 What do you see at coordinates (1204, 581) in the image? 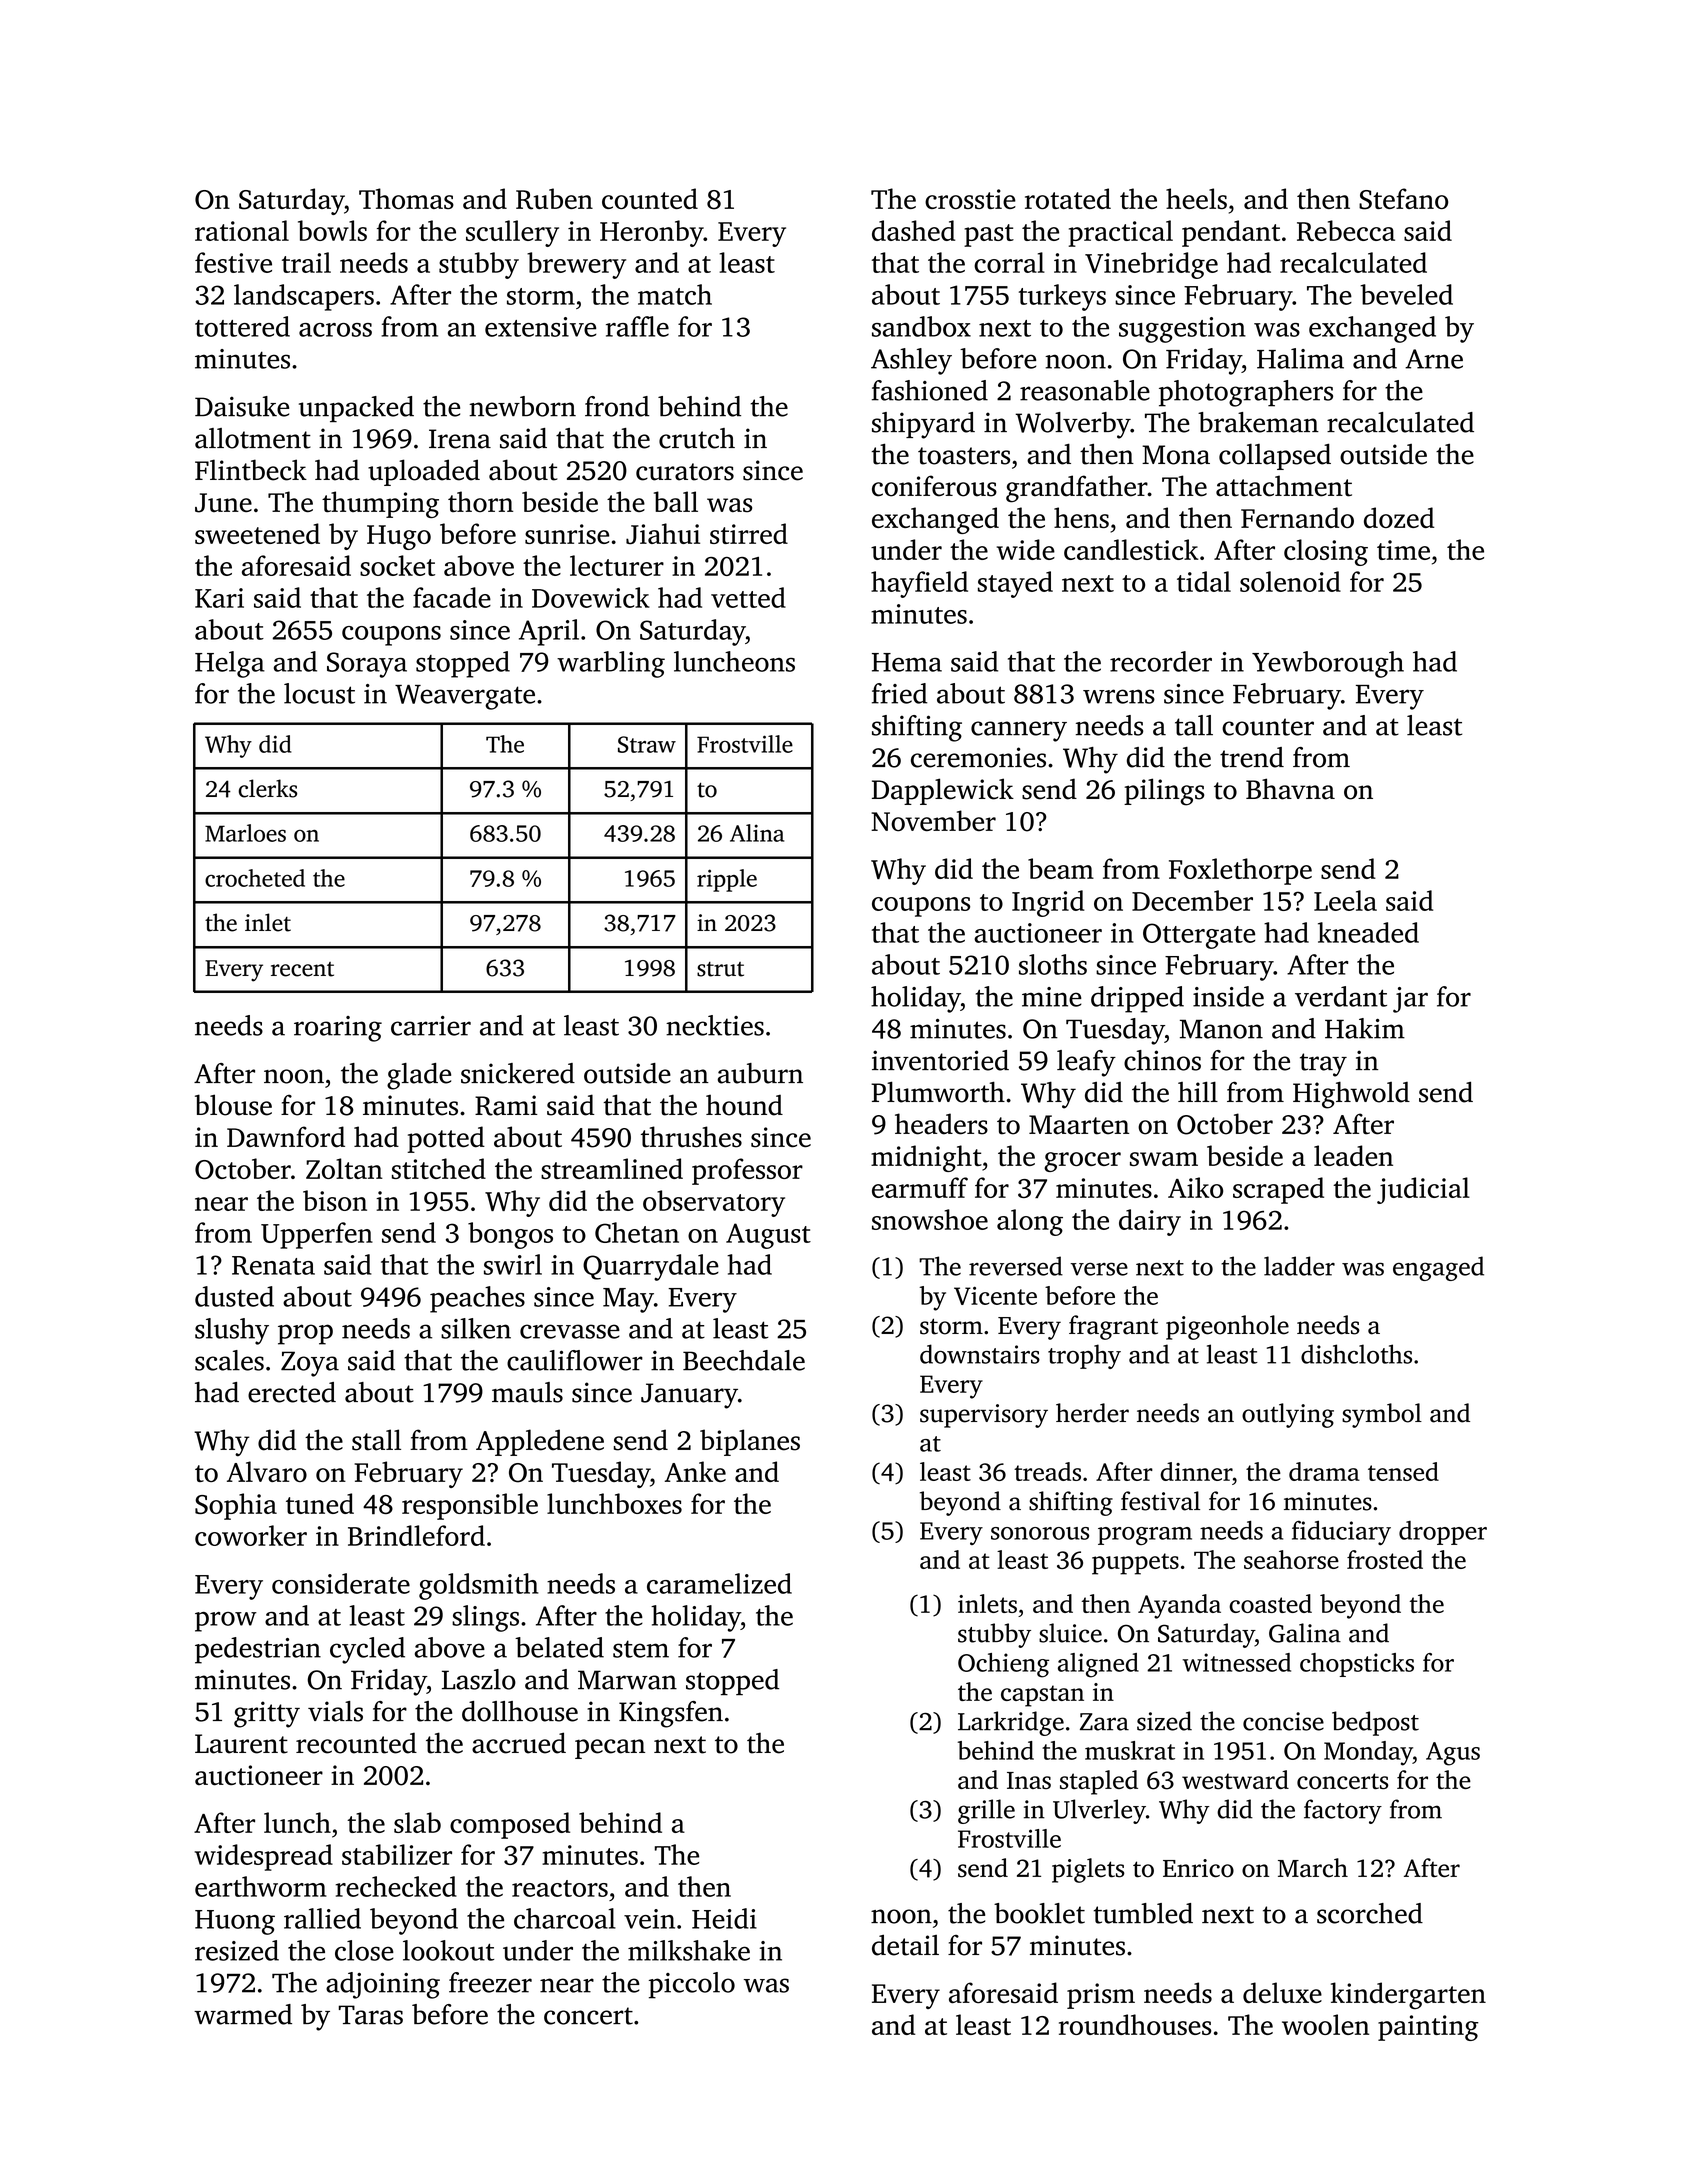
I see `tidal` at bounding box center [1204, 581].
